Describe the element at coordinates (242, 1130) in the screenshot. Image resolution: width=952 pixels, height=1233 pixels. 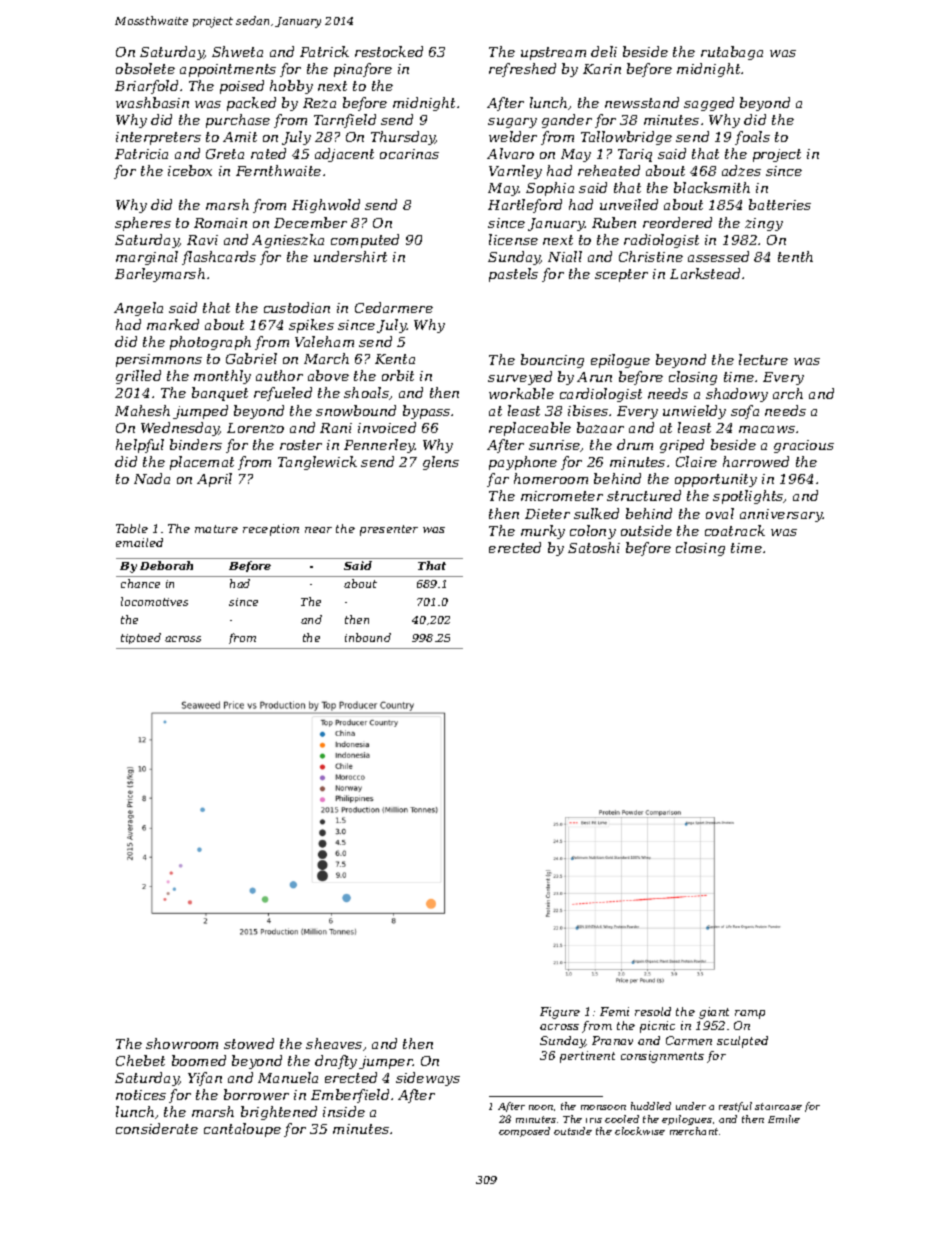
I see `cantaloupe` at that location.
